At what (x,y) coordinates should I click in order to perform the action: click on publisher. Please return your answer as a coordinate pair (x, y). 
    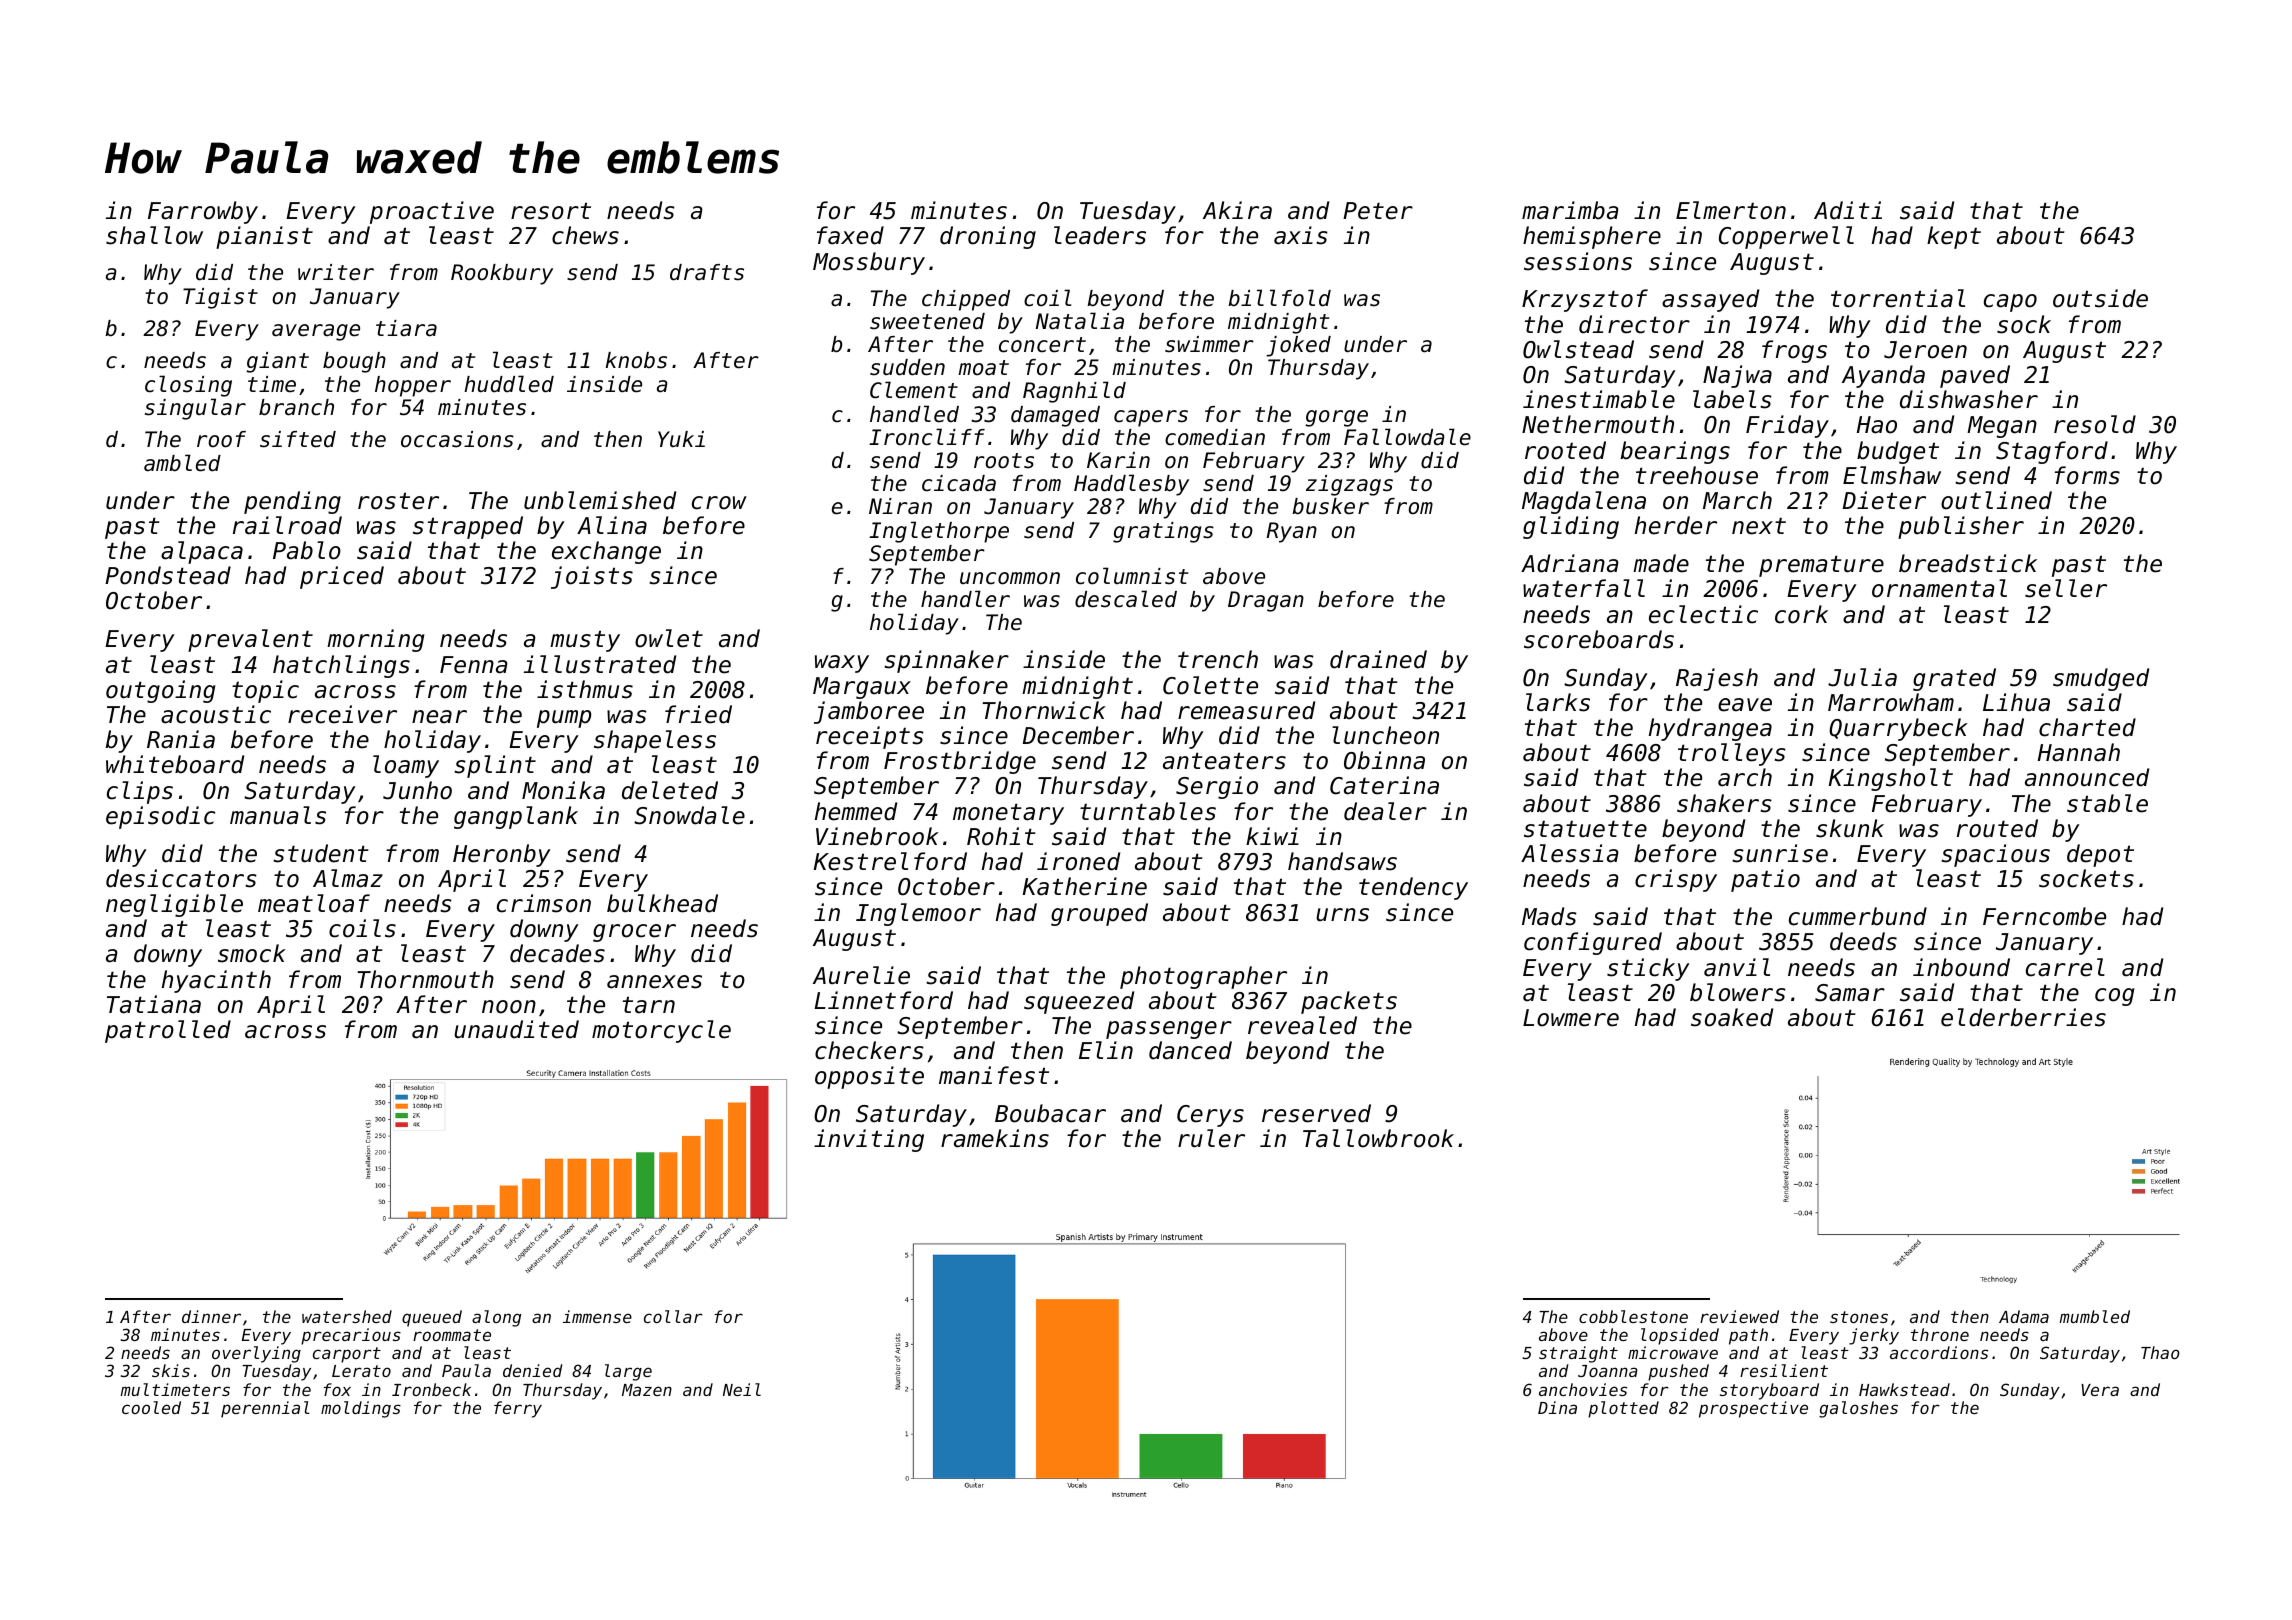
    Looking at the image, I should click on (1961, 527).
